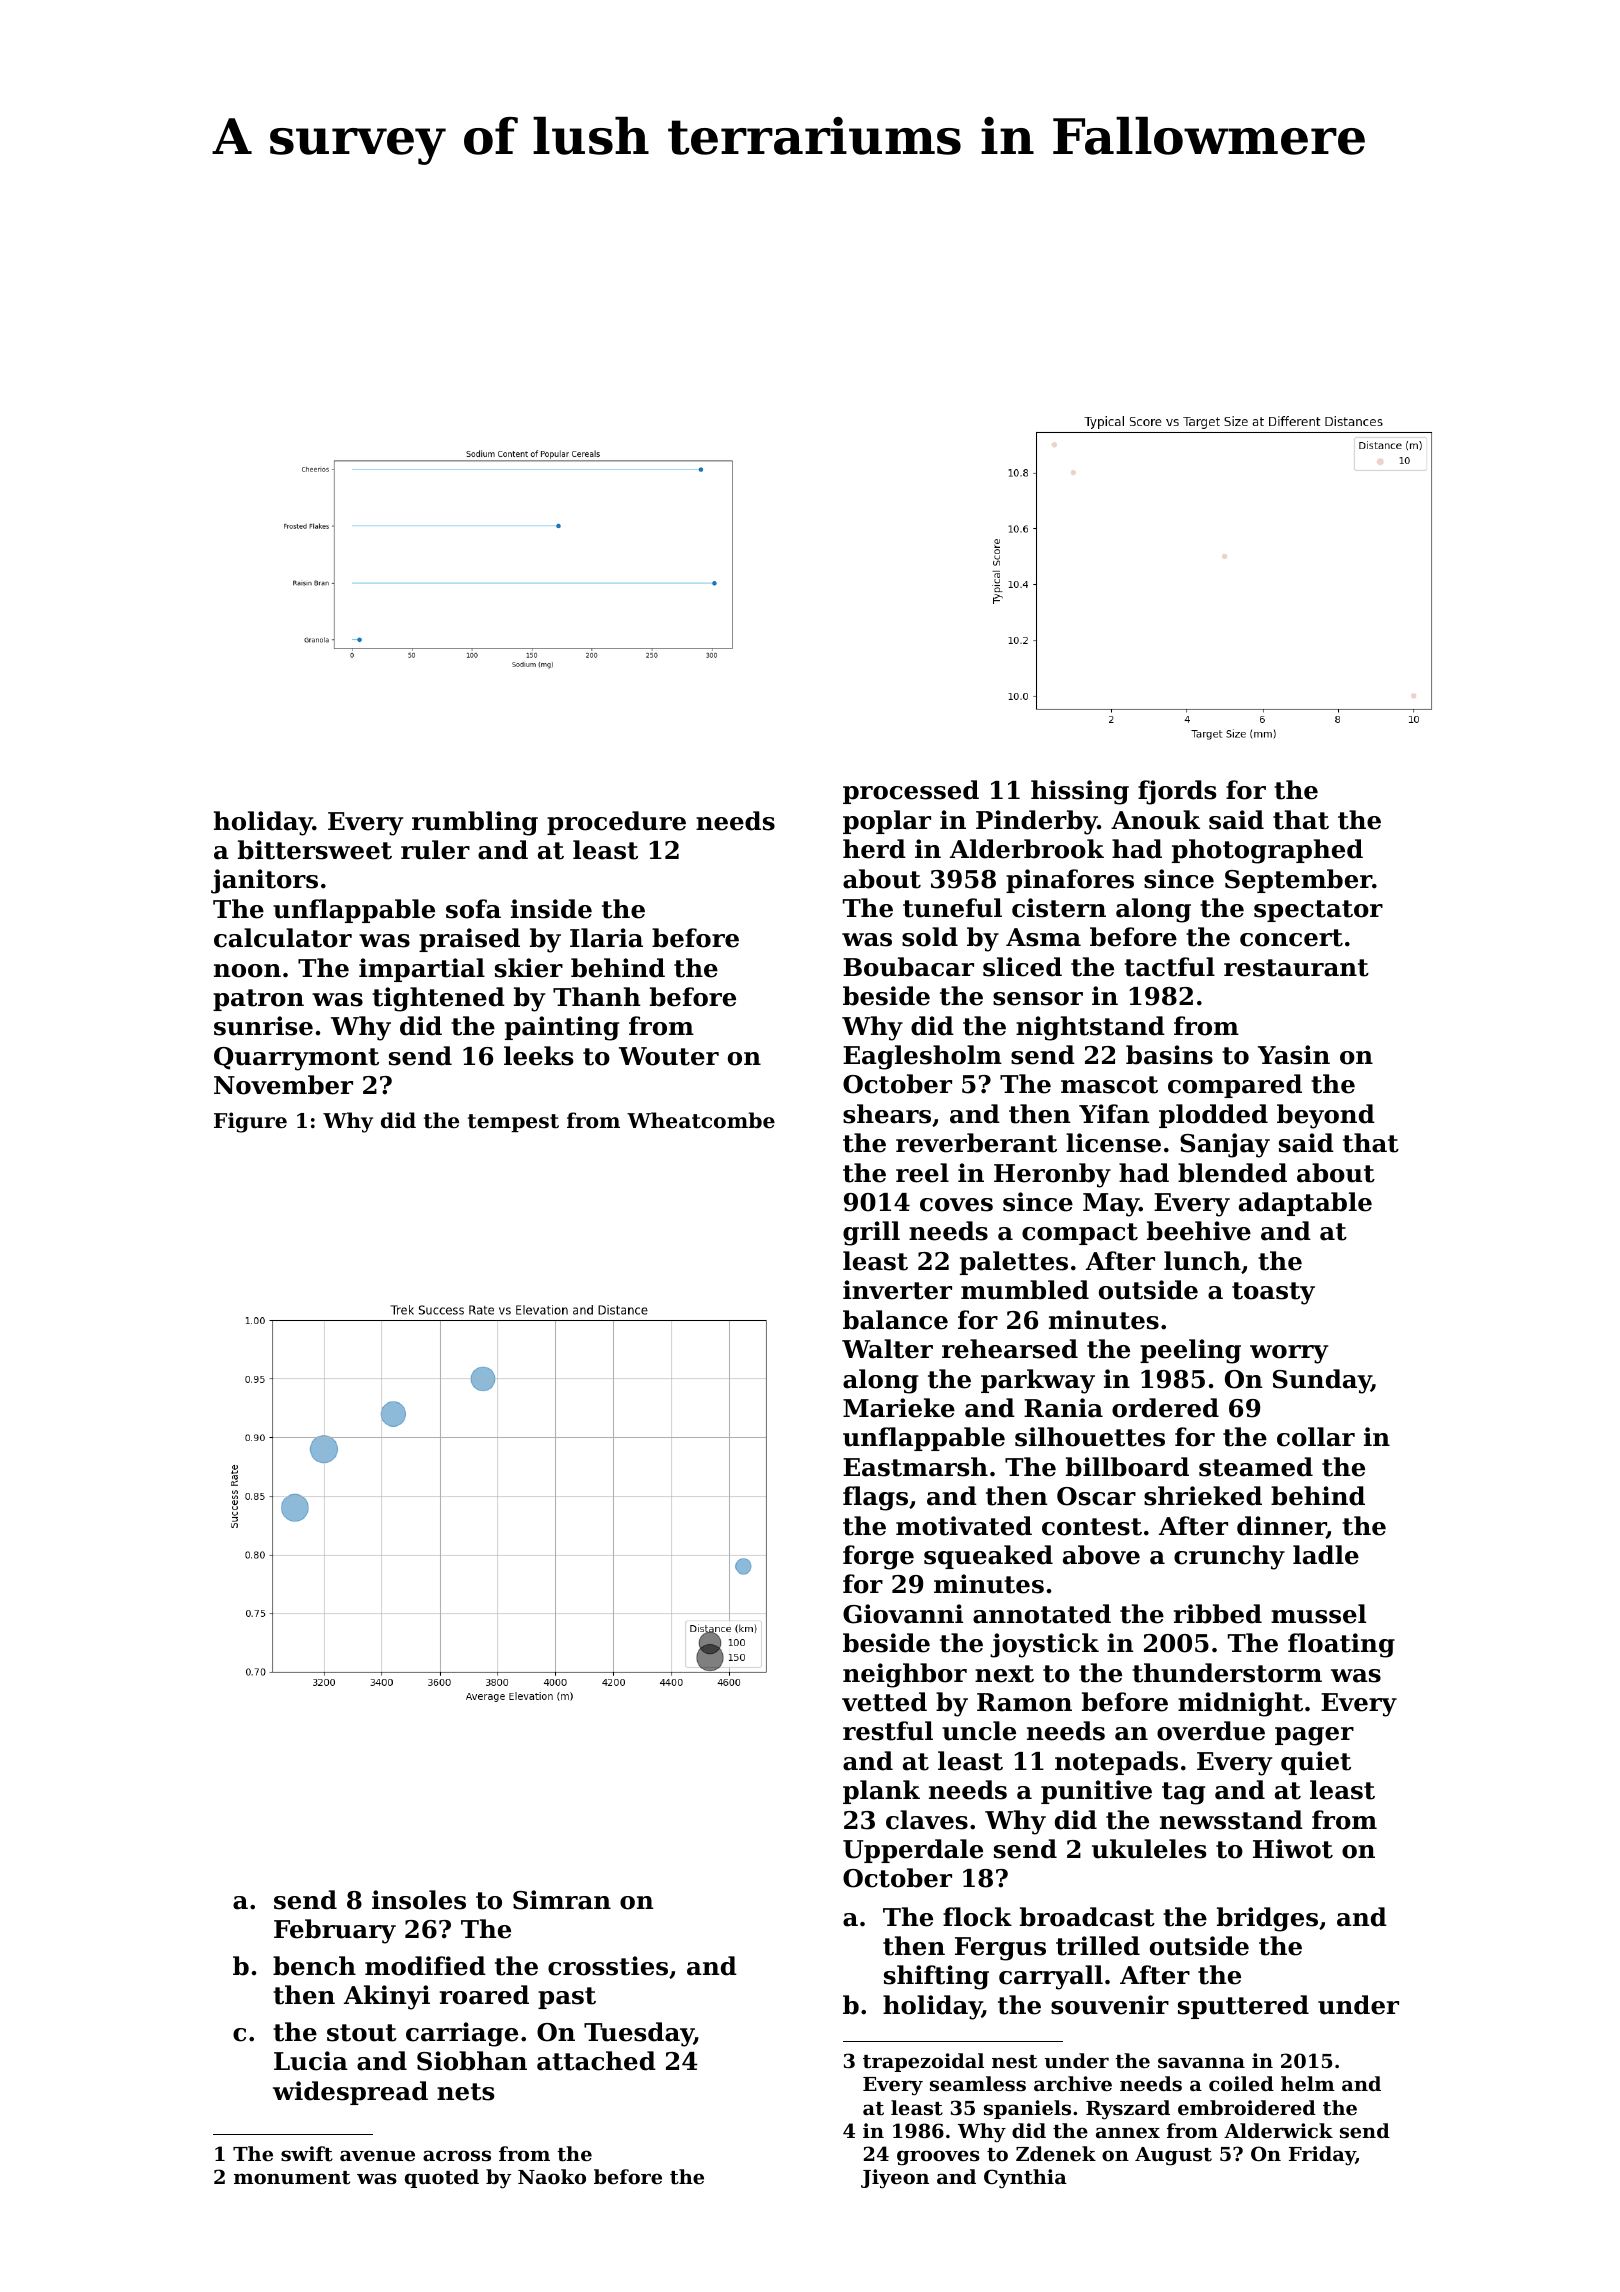 Image resolution: width=1620 pixels, height=2292 pixels. I want to click on quoted, so click(442, 2178).
